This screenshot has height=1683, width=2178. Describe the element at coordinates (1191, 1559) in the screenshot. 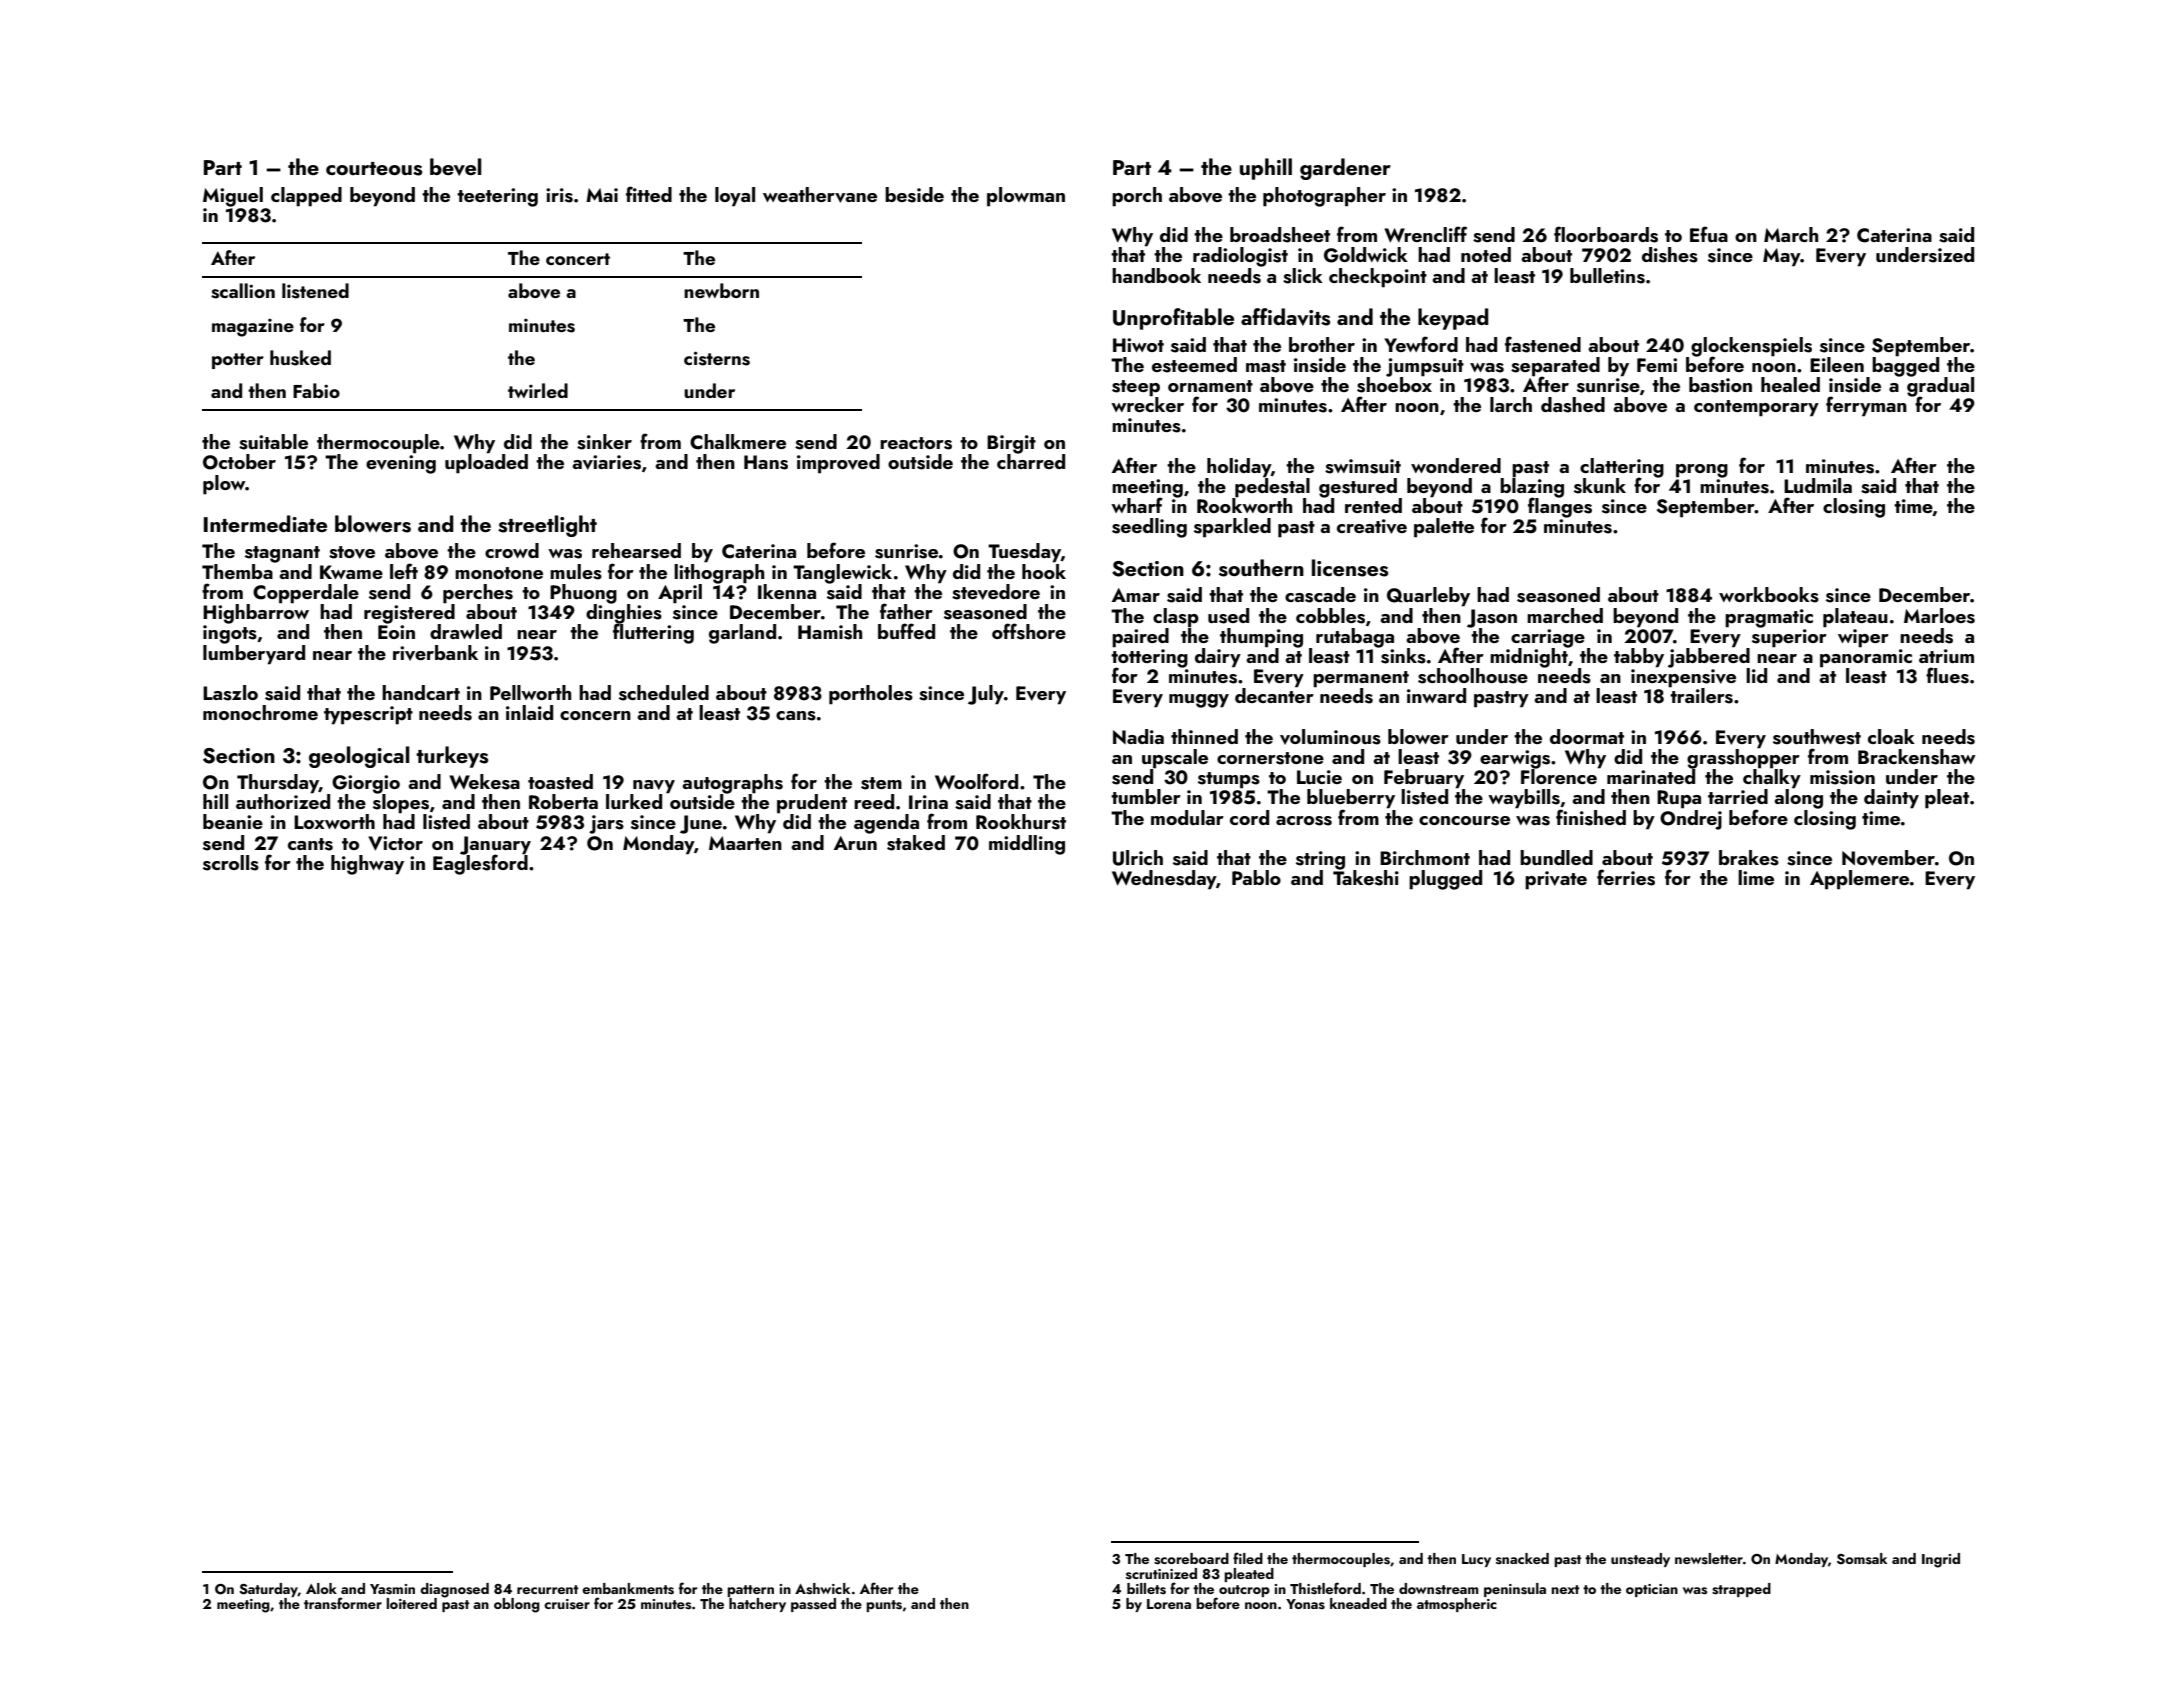

I see `scoreboard` at that location.
